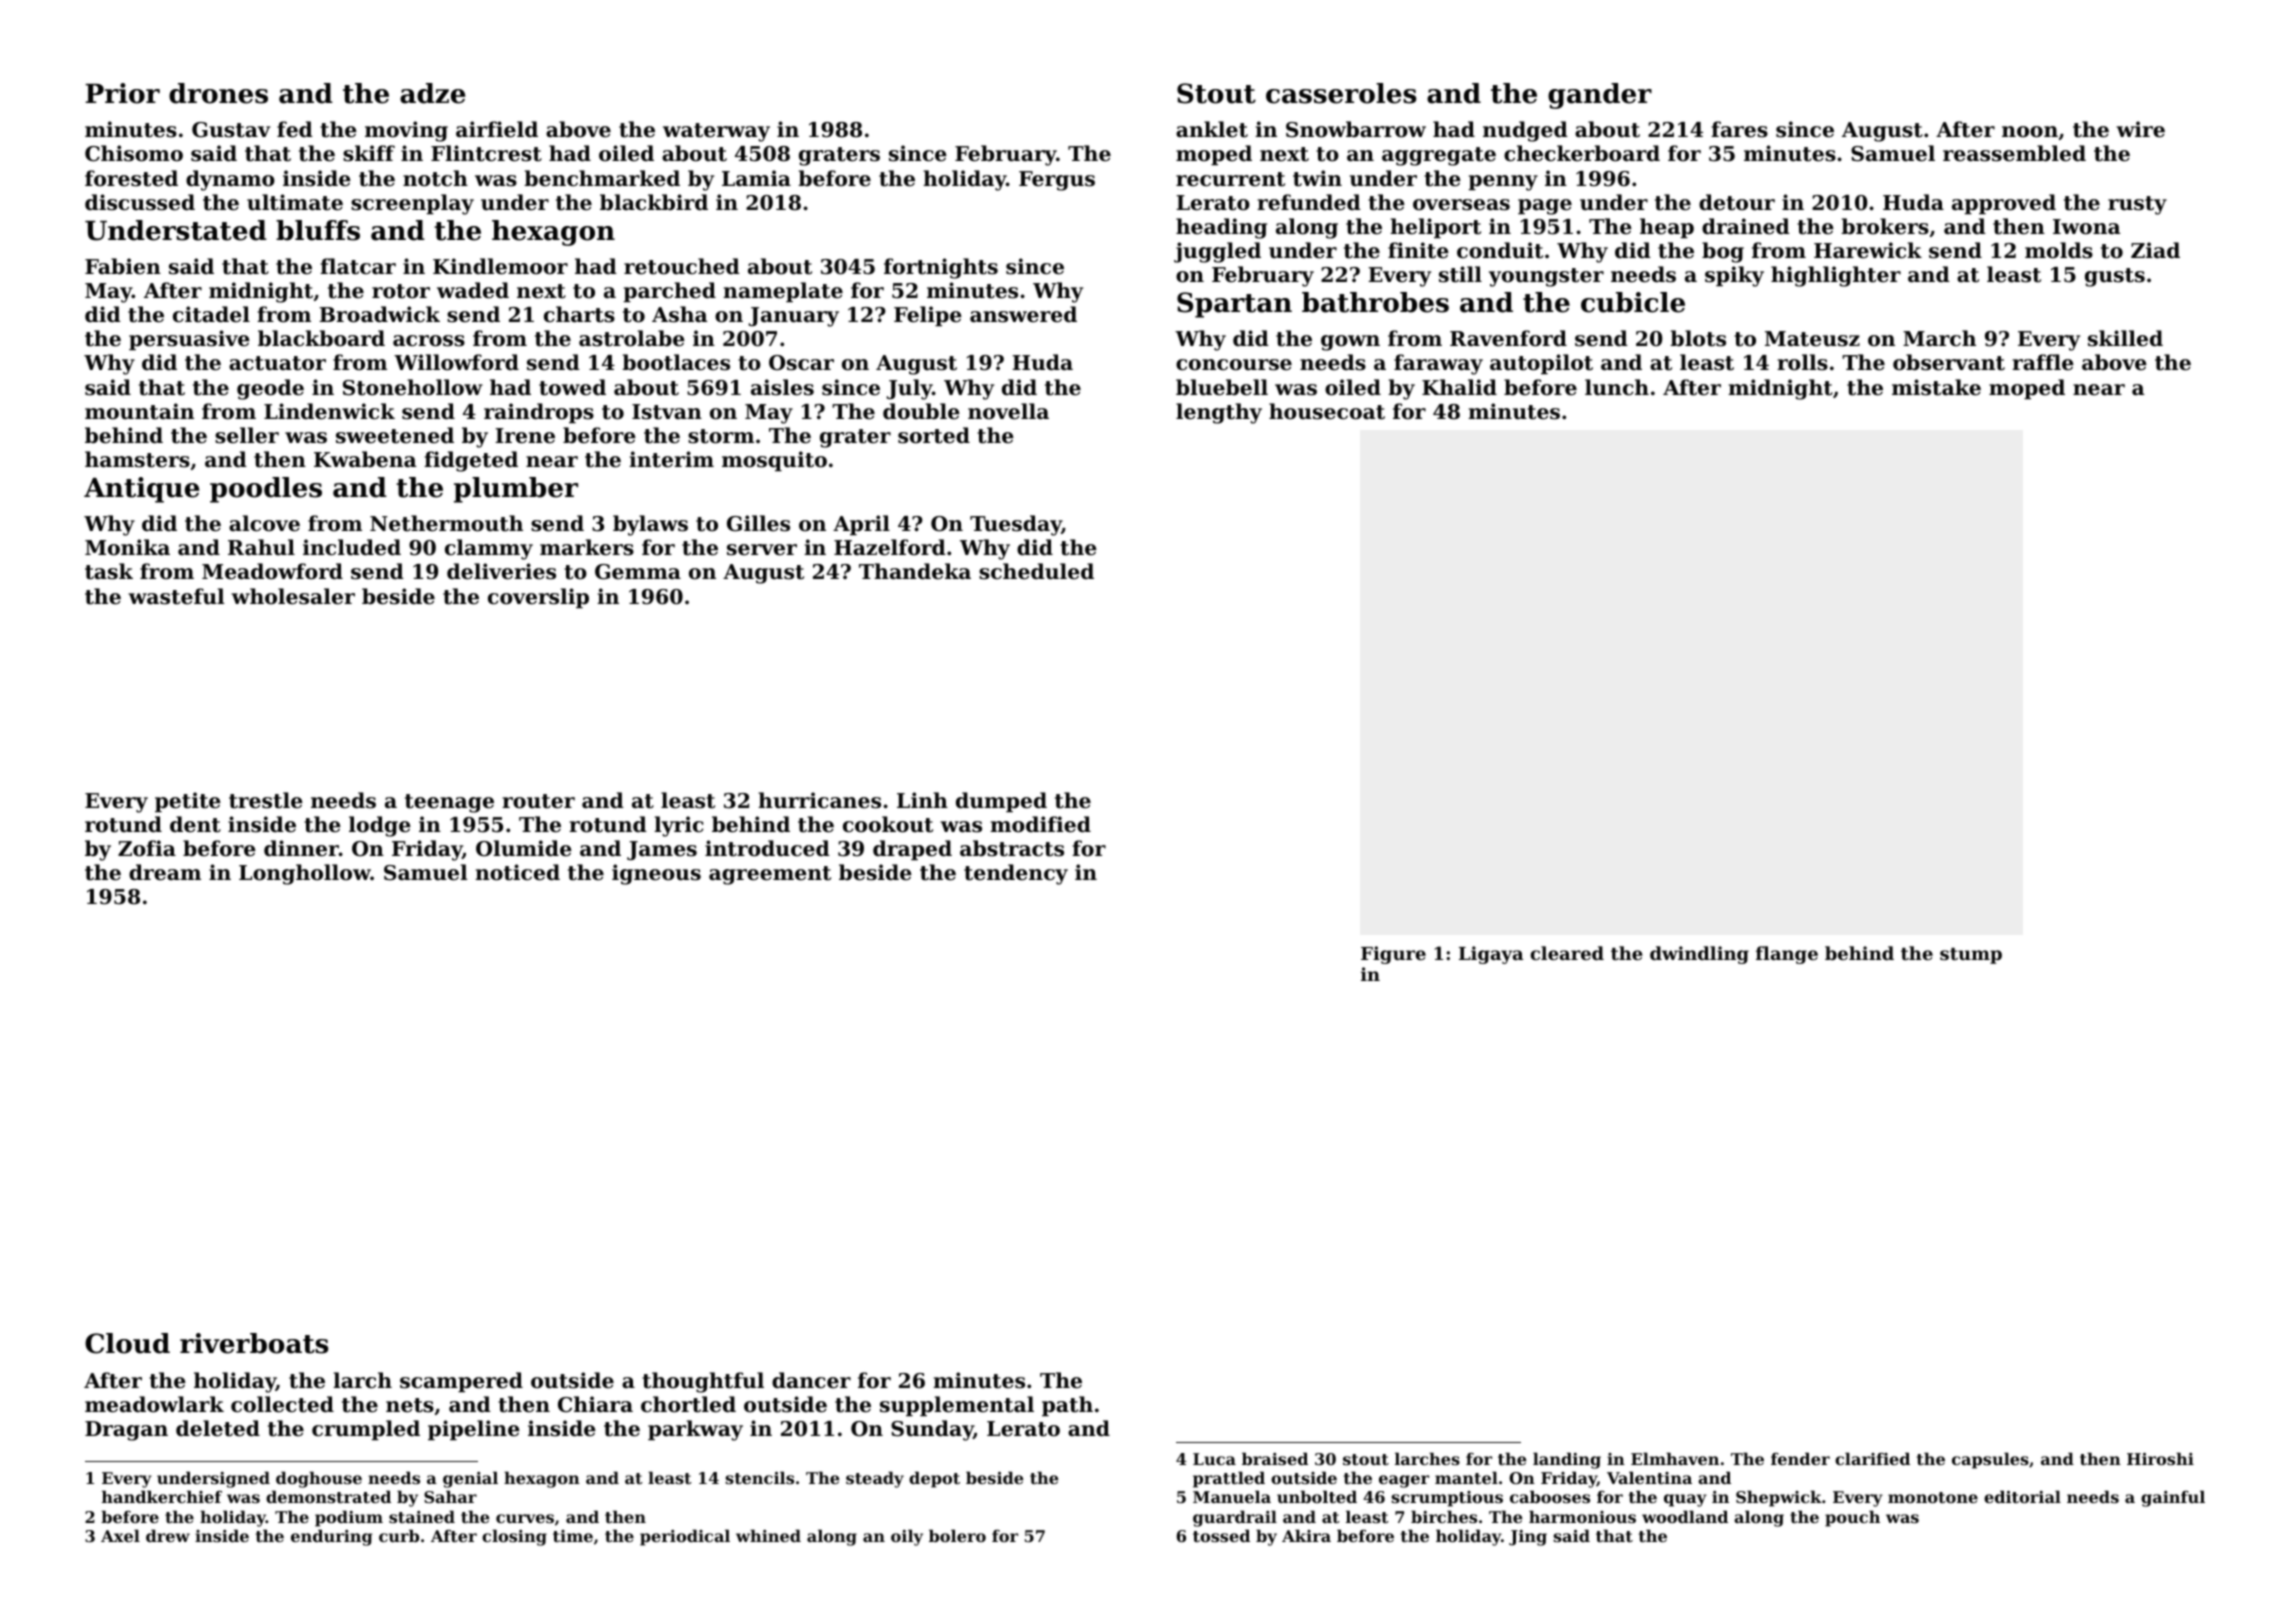 Image resolution: width=2292 pixels, height=1620 pixels. I want to click on persuasive, so click(189, 340).
